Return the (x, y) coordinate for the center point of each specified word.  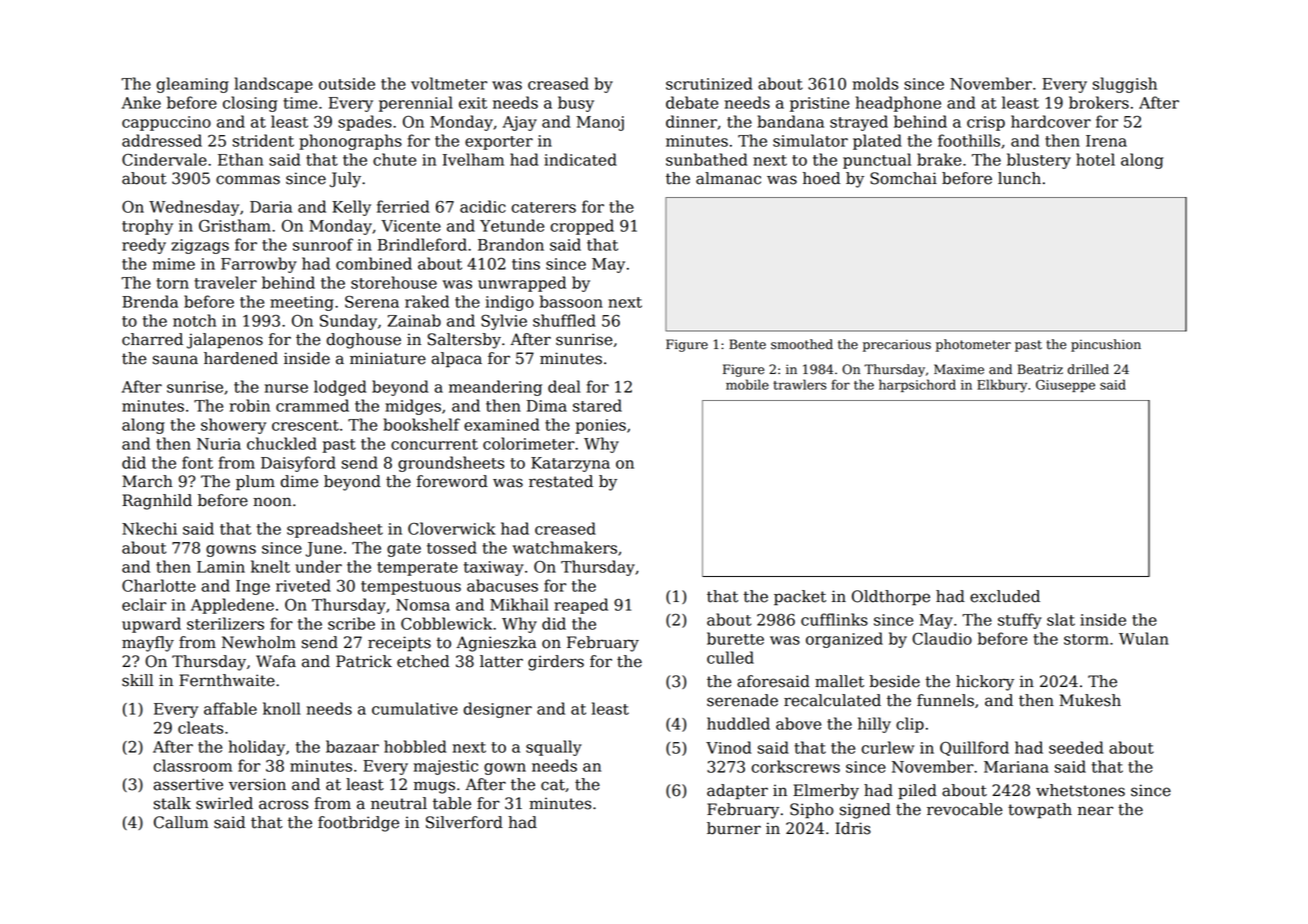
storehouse (394, 282)
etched (423, 661)
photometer (973, 345)
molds (875, 83)
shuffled (564, 320)
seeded (1076, 747)
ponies (600, 426)
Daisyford (298, 464)
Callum (181, 822)
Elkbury (1002, 386)
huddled (738, 723)
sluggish (1125, 85)
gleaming (192, 85)
